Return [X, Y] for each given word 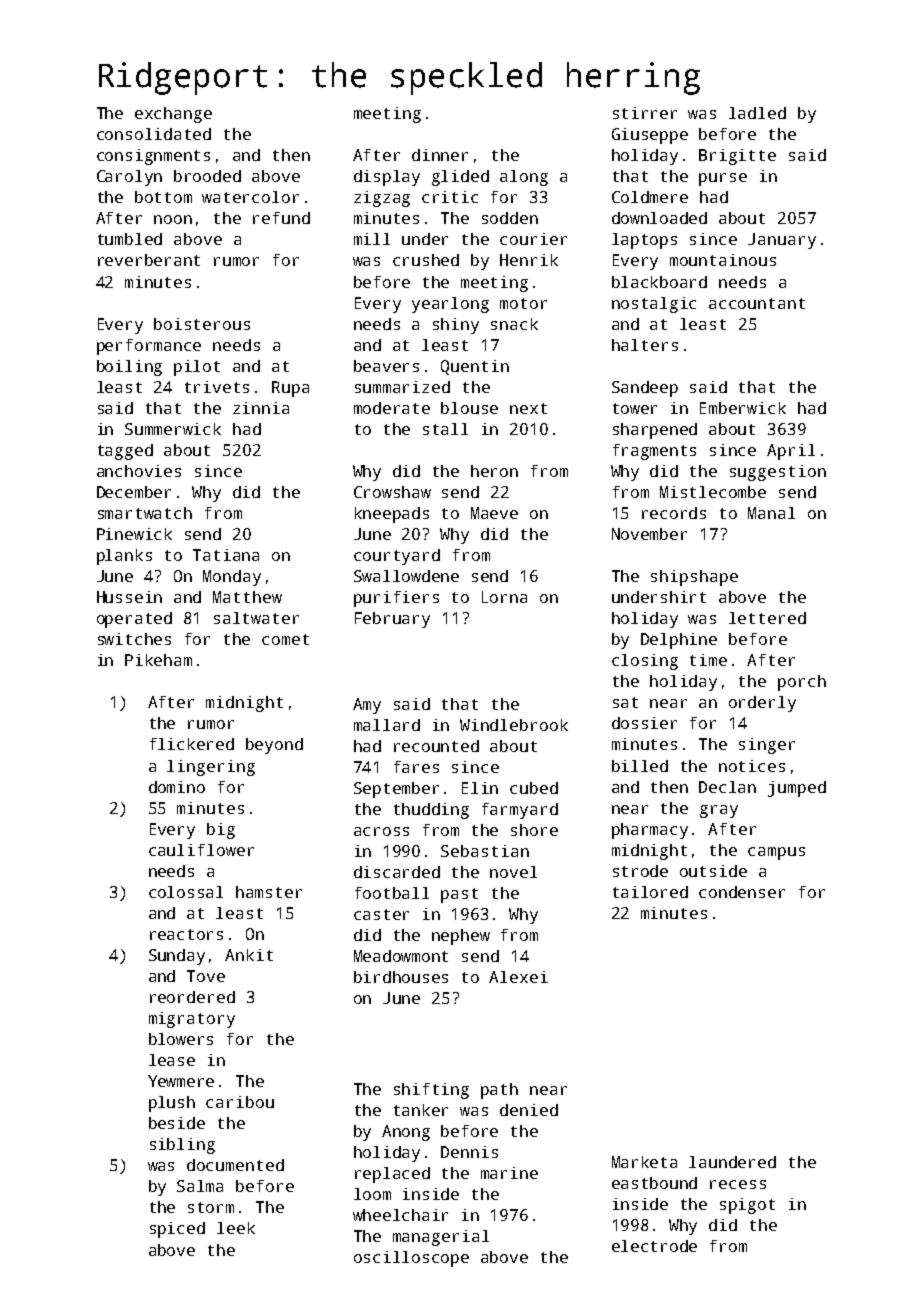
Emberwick [743, 408]
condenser [742, 892]
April [791, 452]
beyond [274, 746]
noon [173, 219]
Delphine [679, 641]
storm [211, 1207]
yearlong [450, 305]
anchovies [139, 471]
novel [513, 872]
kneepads [392, 515]
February [392, 620]
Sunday [177, 957]
